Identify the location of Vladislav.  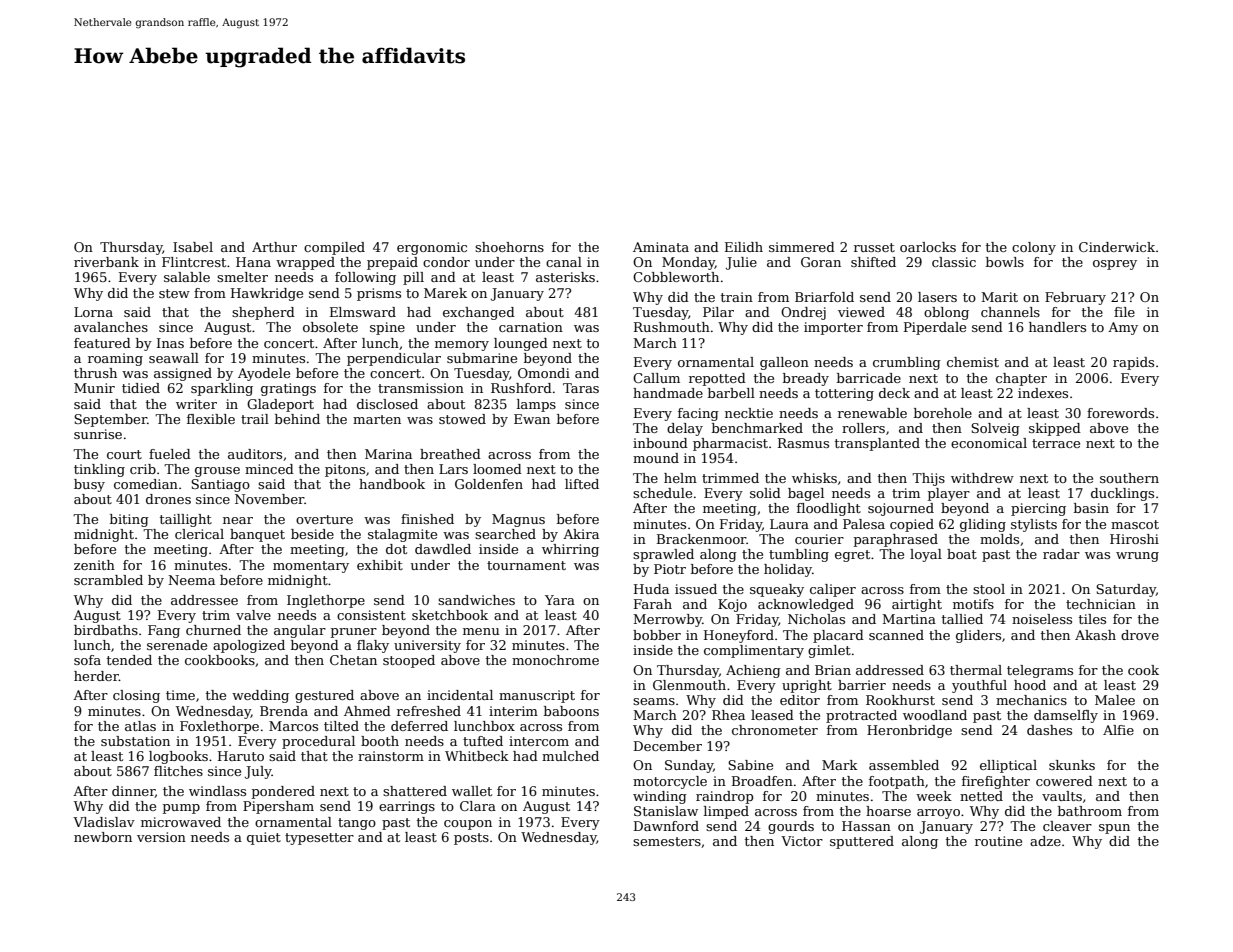
(104, 822).
